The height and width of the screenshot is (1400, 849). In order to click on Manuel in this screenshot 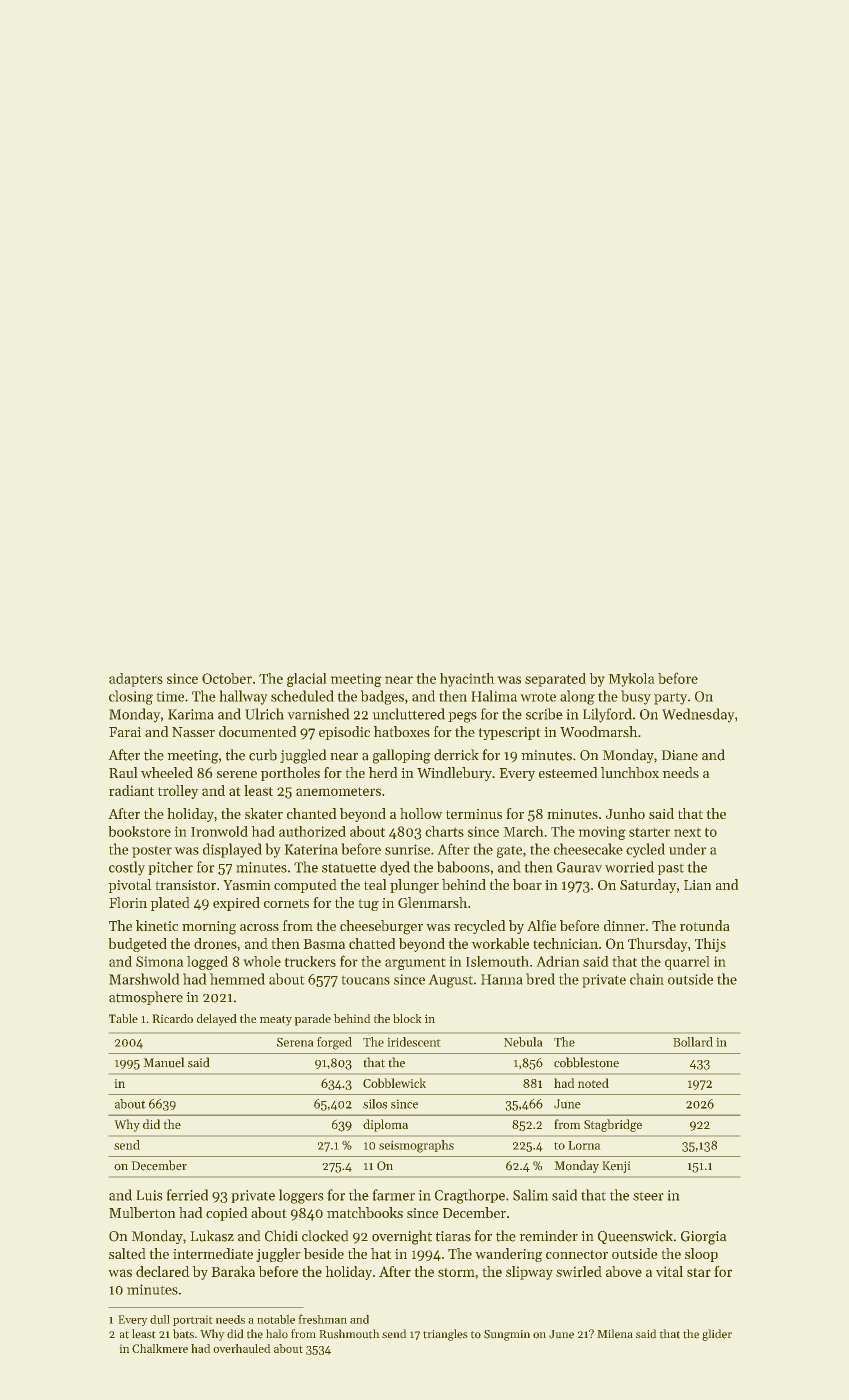, I will do `click(164, 1062)`.
